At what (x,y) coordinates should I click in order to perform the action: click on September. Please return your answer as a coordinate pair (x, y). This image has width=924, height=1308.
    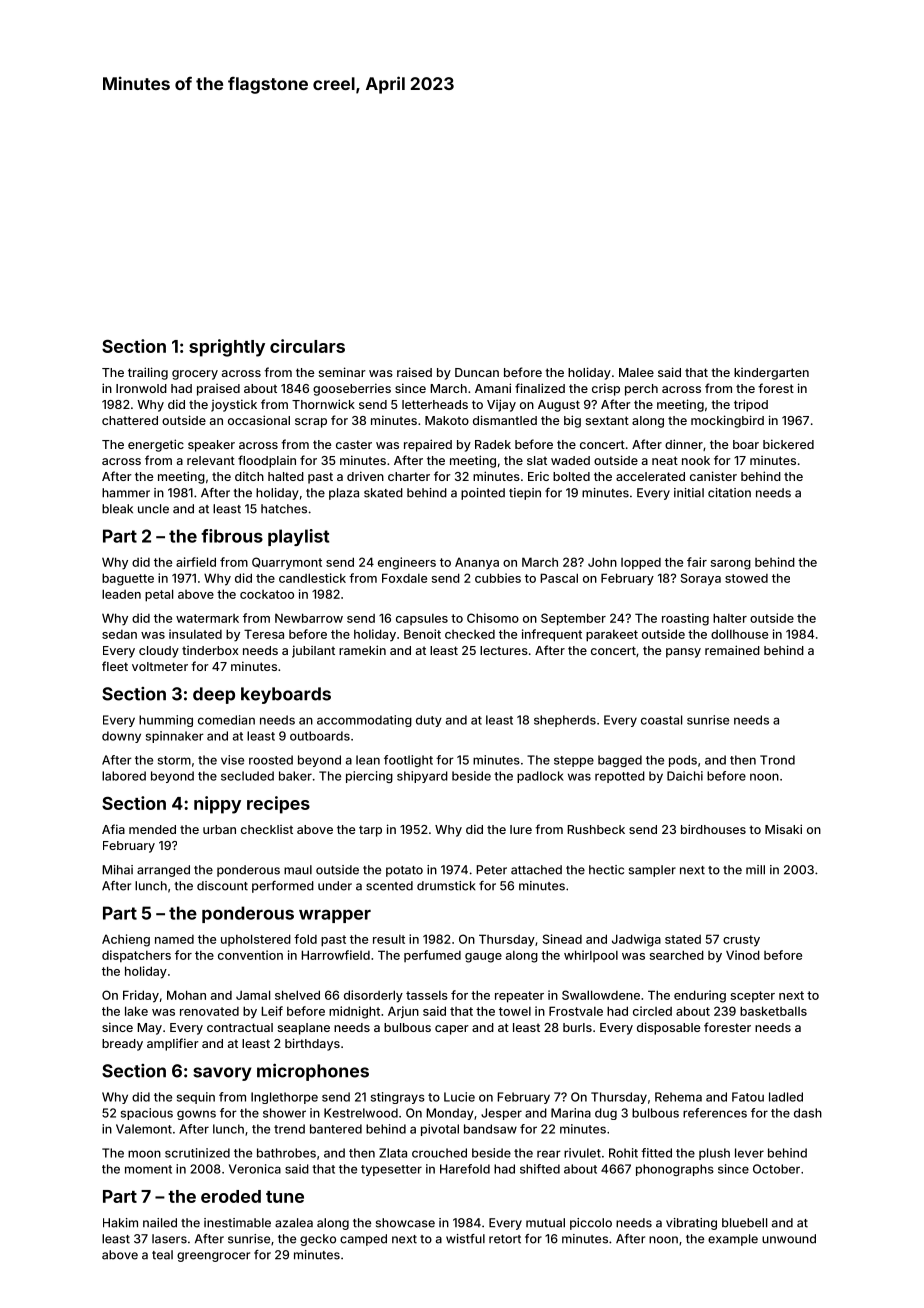
    Looking at the image, I should click on (573, 619).
